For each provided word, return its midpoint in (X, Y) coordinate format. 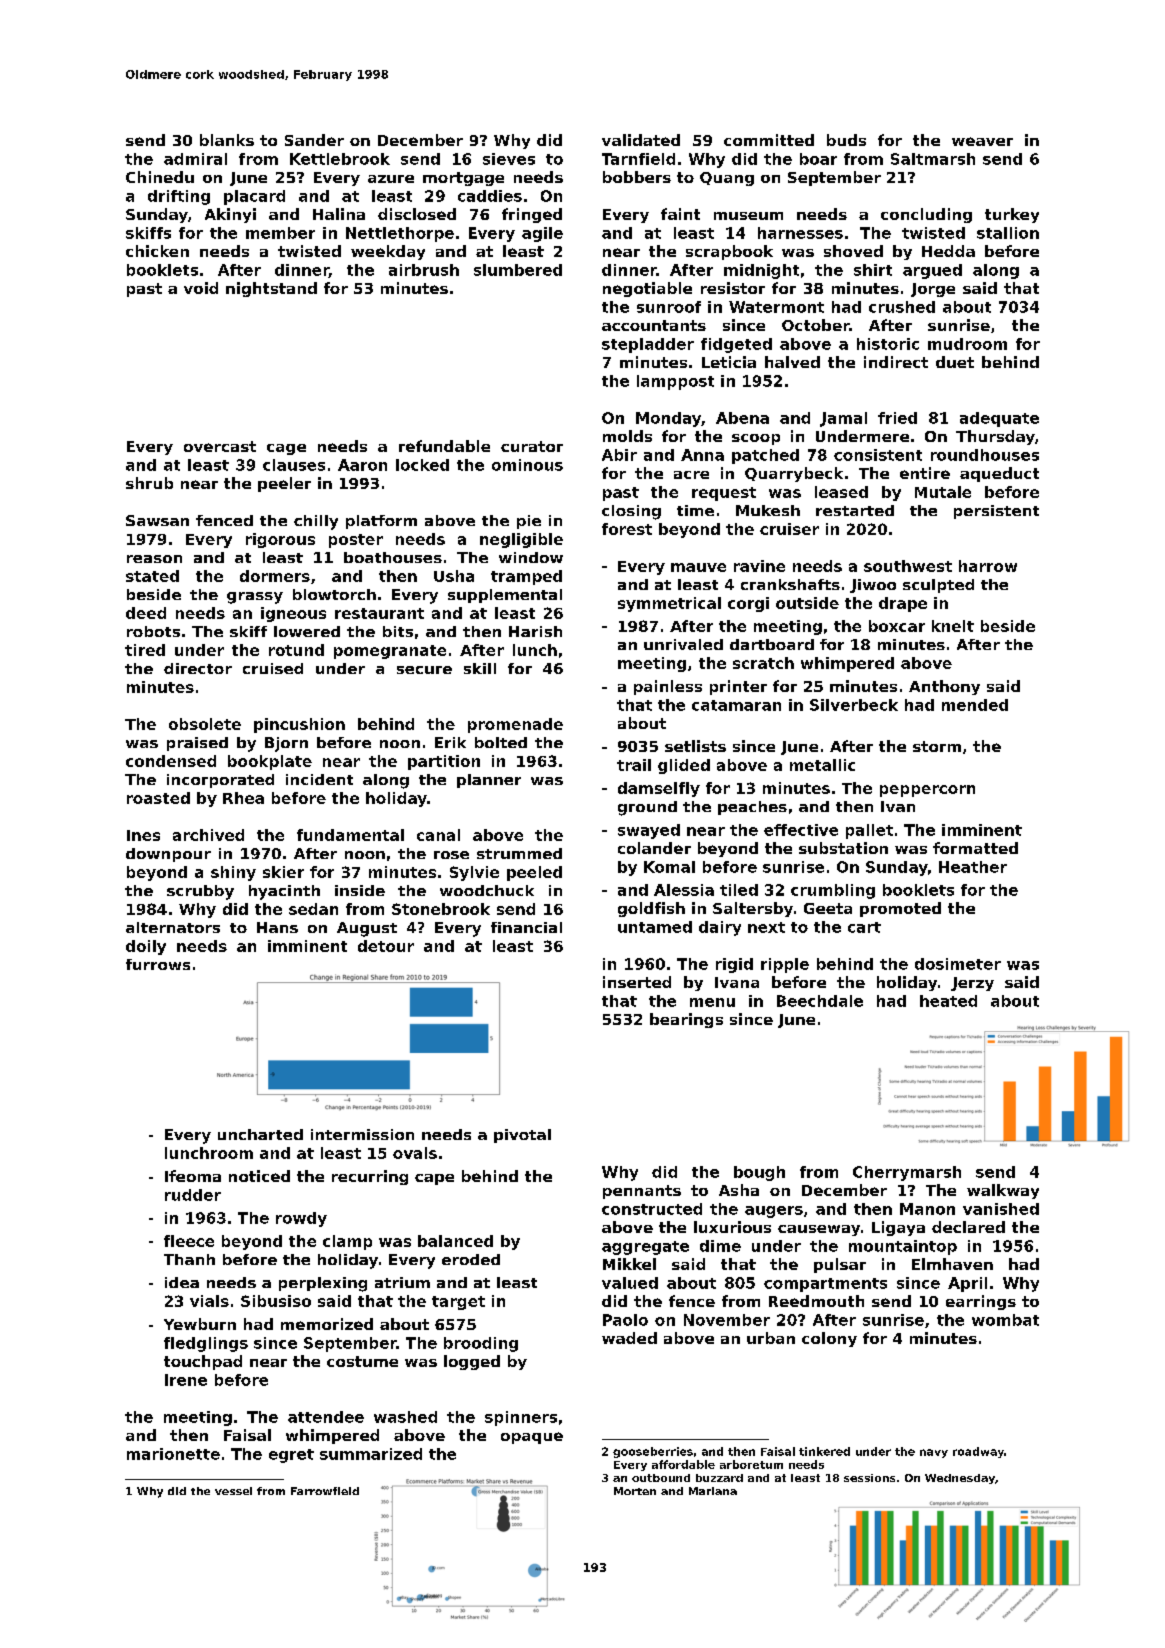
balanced (455, 1241)
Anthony (944, 687)
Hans (277, 927)
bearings (686, 1020)
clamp (347, 1242)
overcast (220, 446)
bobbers (637, 177)
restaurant (379, 613)
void (201, 288)
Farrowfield (325, 1491)
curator (532, 446)
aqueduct (999, 474)
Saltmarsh (933, 159)
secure (424, 670)
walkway (1003, 1191)
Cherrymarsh (907, 1173)
